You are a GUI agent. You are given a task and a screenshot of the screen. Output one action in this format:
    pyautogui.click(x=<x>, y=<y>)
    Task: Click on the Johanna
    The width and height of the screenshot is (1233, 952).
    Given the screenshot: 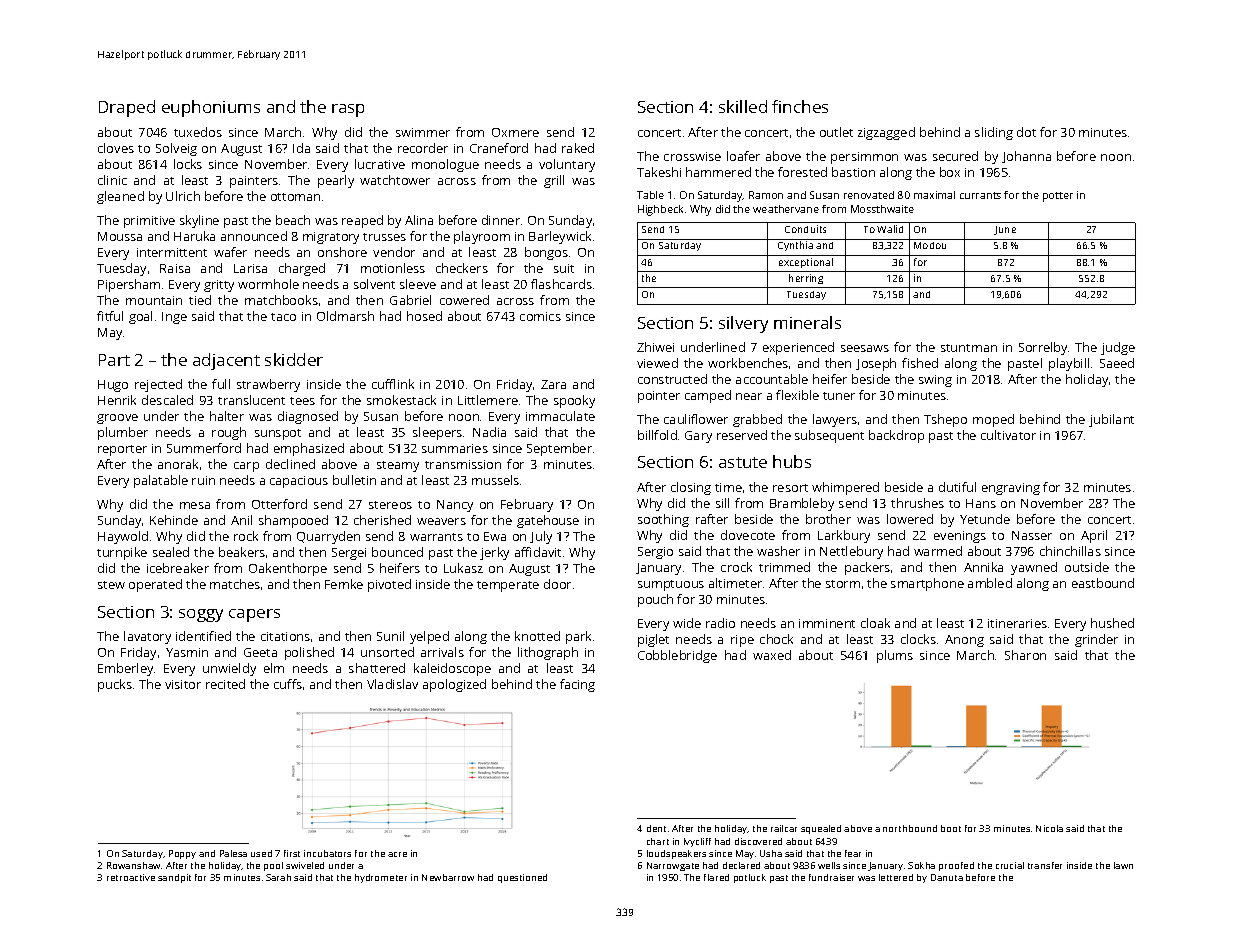 What is the action you would take?
    pyautogui.click(x=1026, y=157)
